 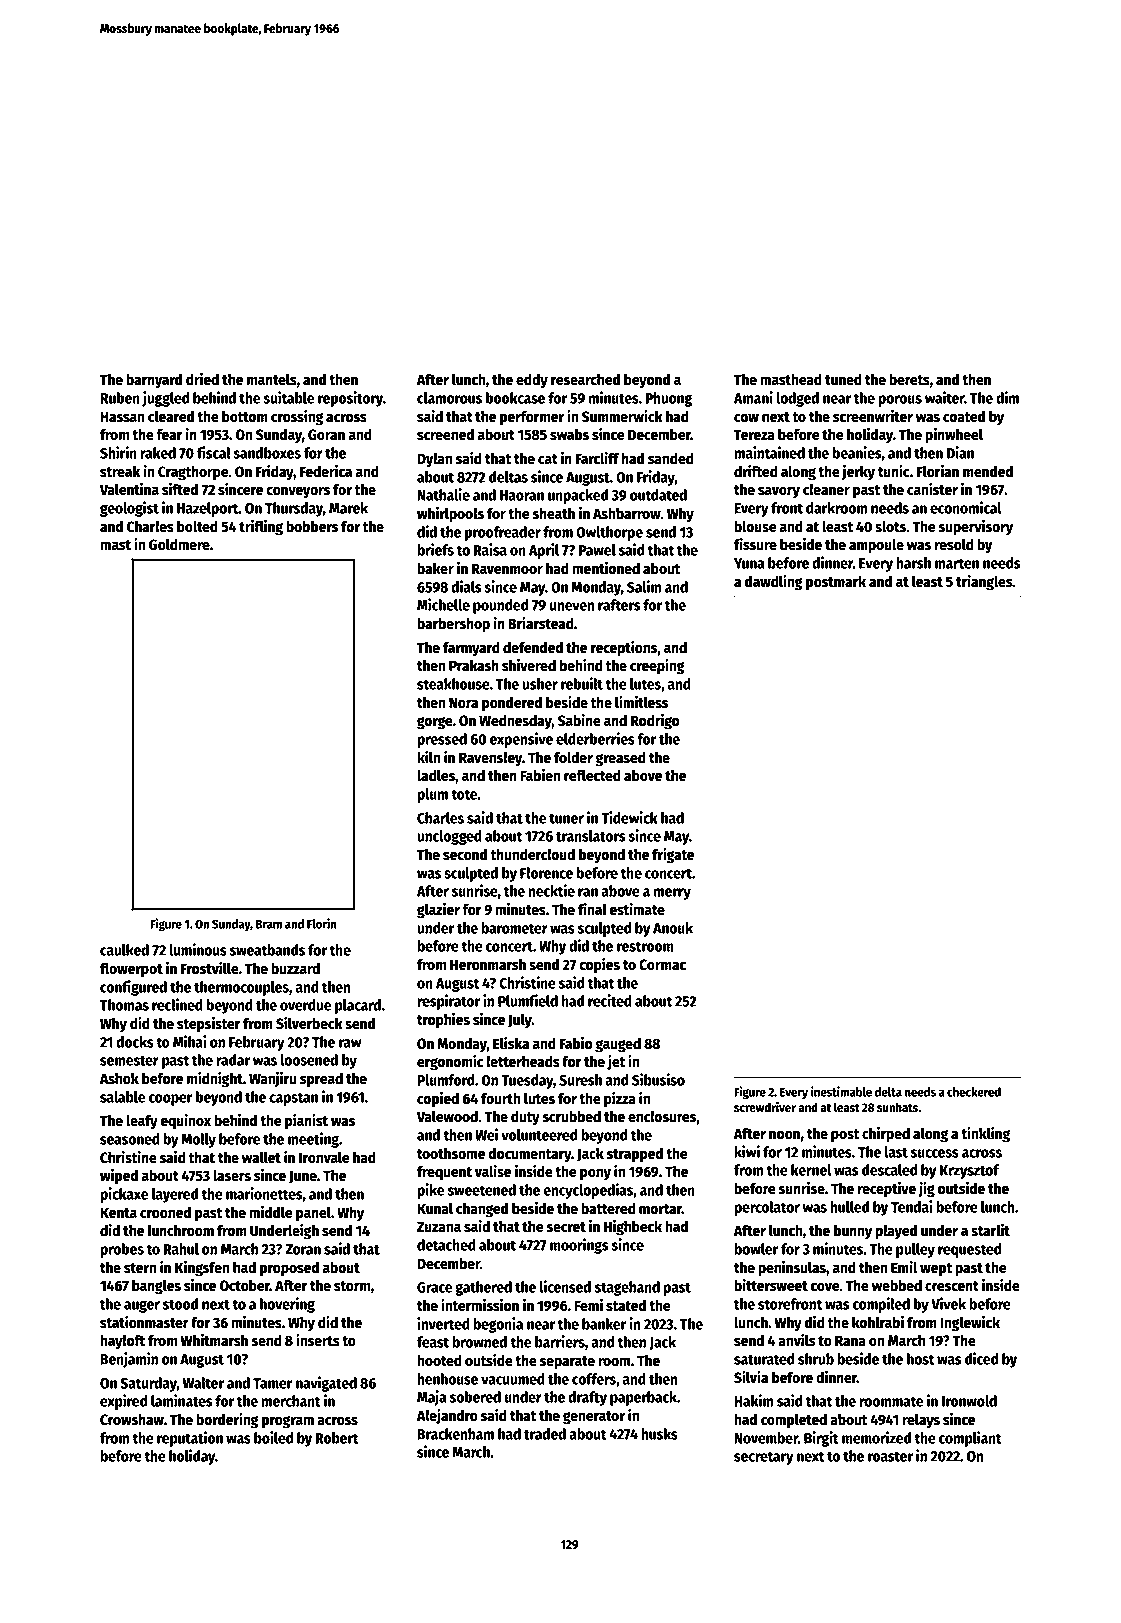 What do you see at coordinates (129, 1360) in the document?
I see `Benjamin` at bounding box center [129, 1360].
